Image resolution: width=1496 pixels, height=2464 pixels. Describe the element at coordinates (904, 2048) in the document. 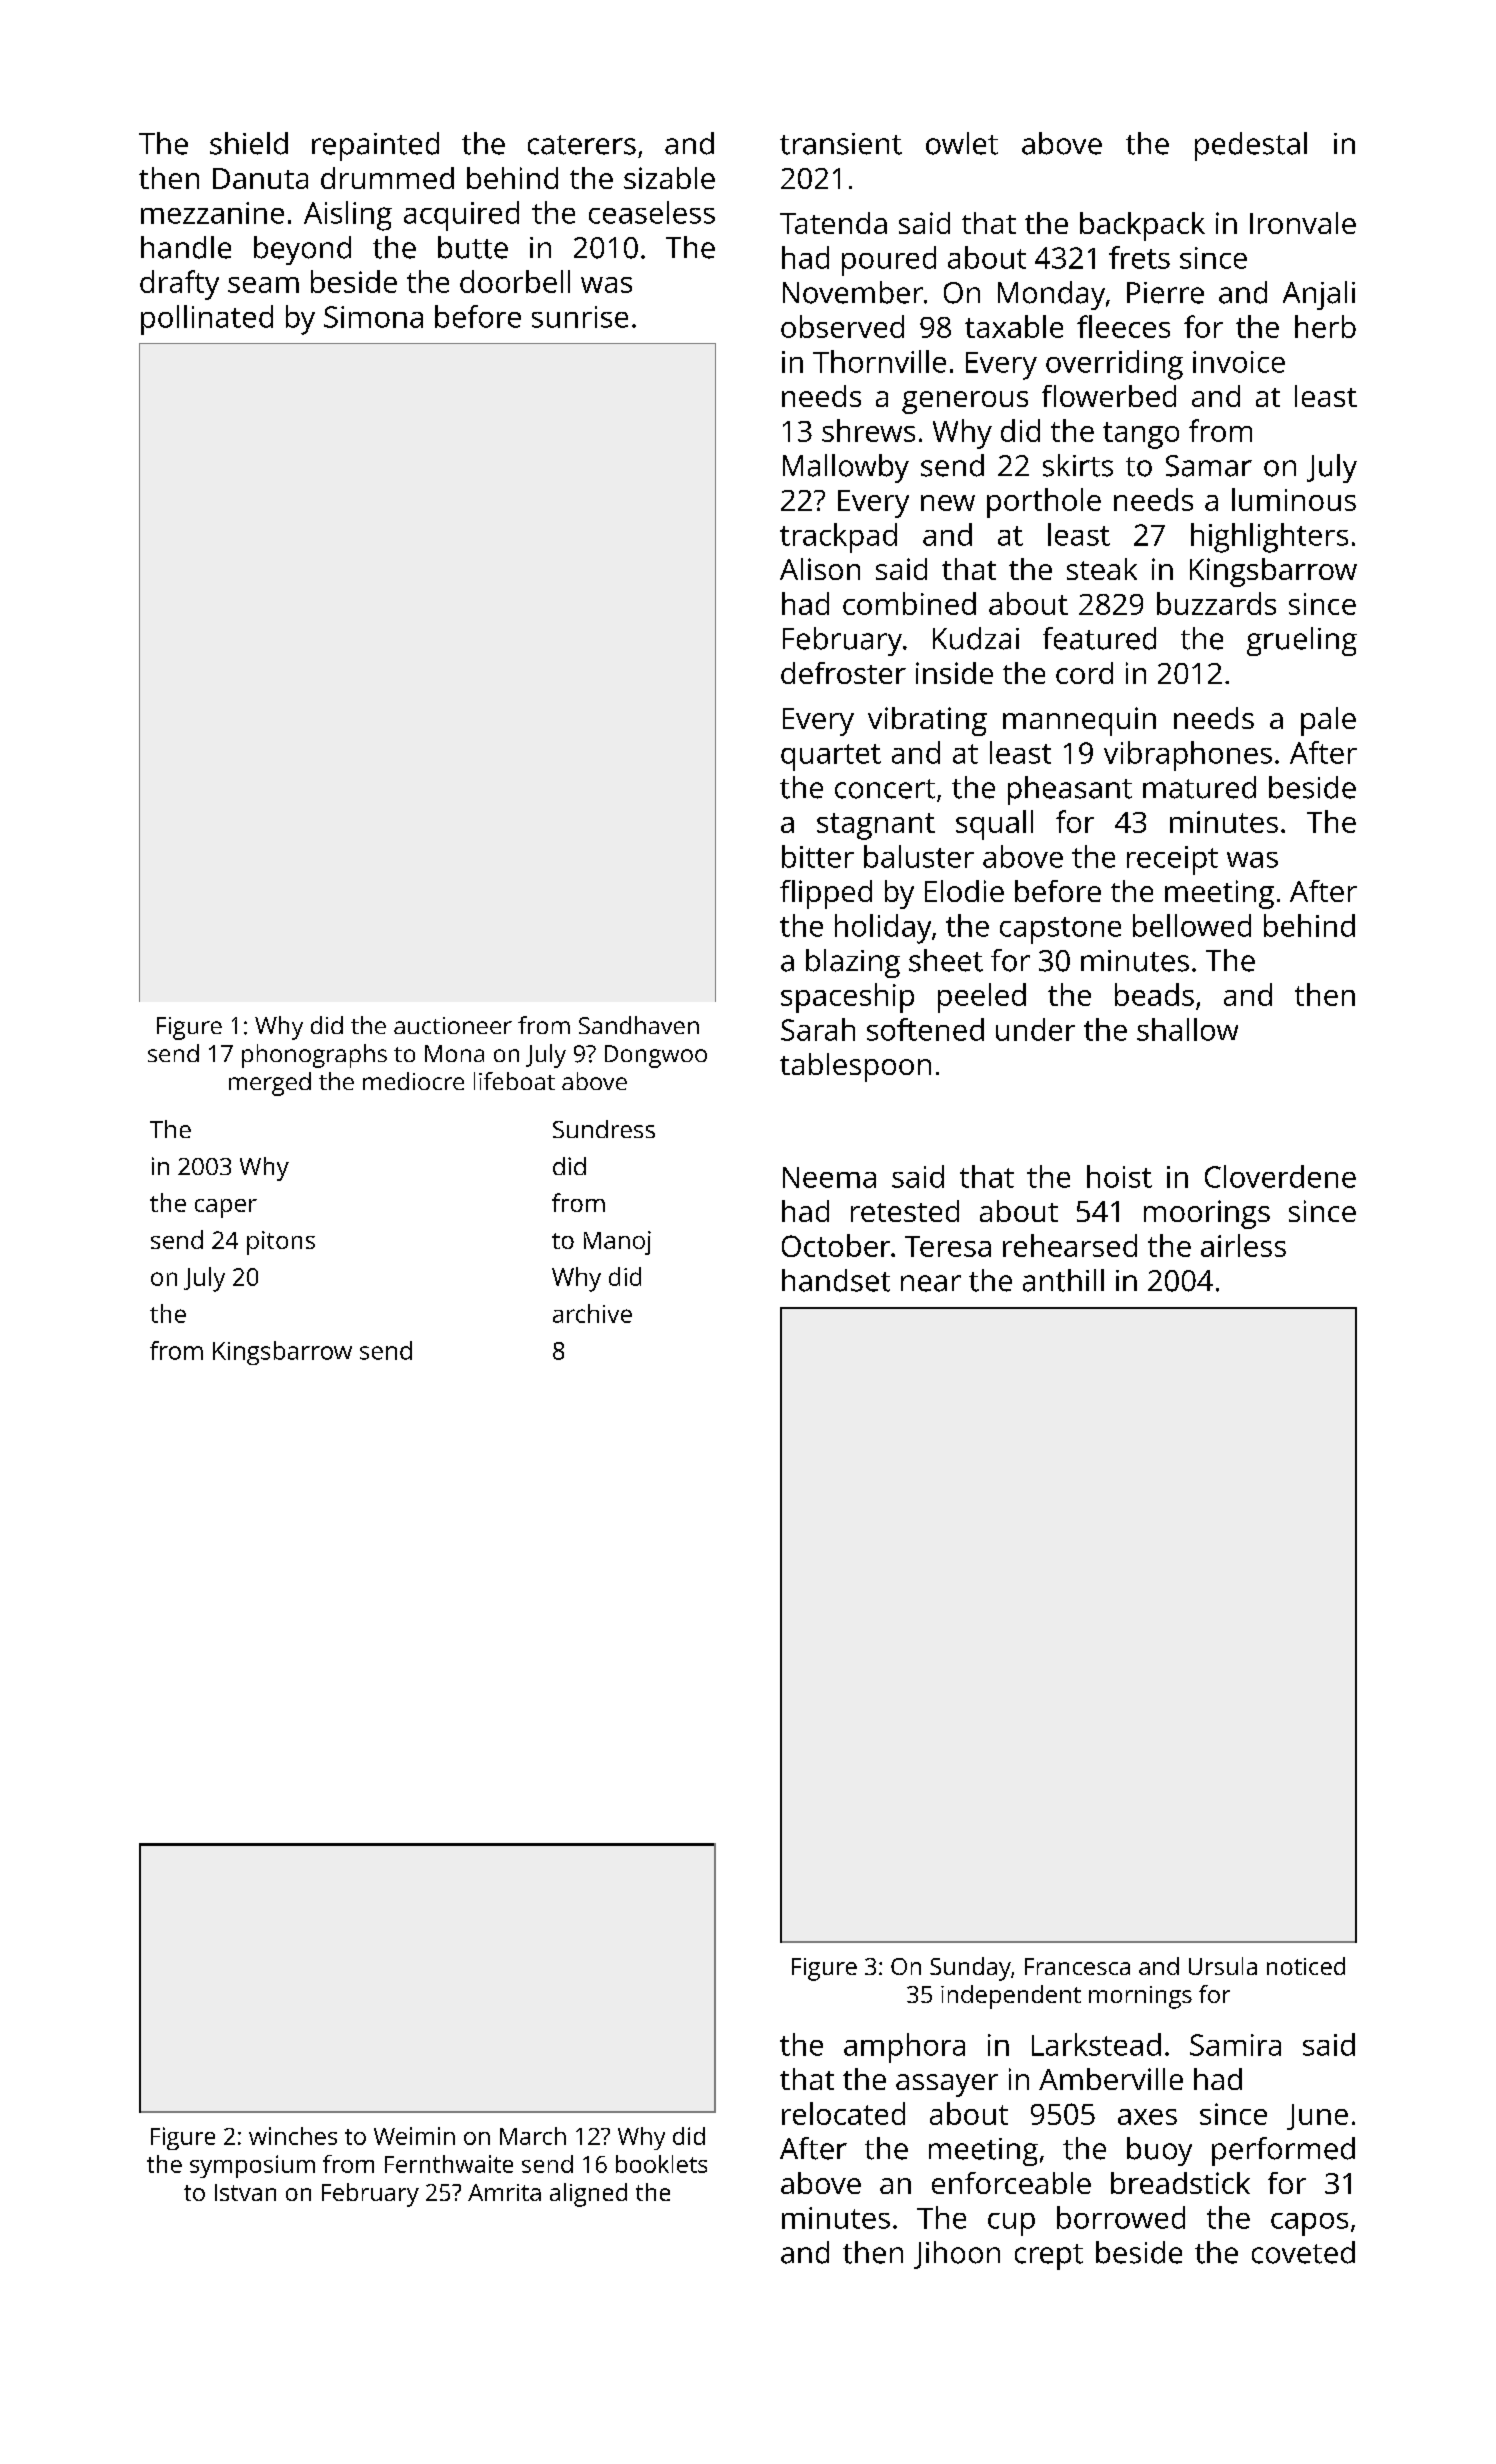

I see `amphora` at that location.
